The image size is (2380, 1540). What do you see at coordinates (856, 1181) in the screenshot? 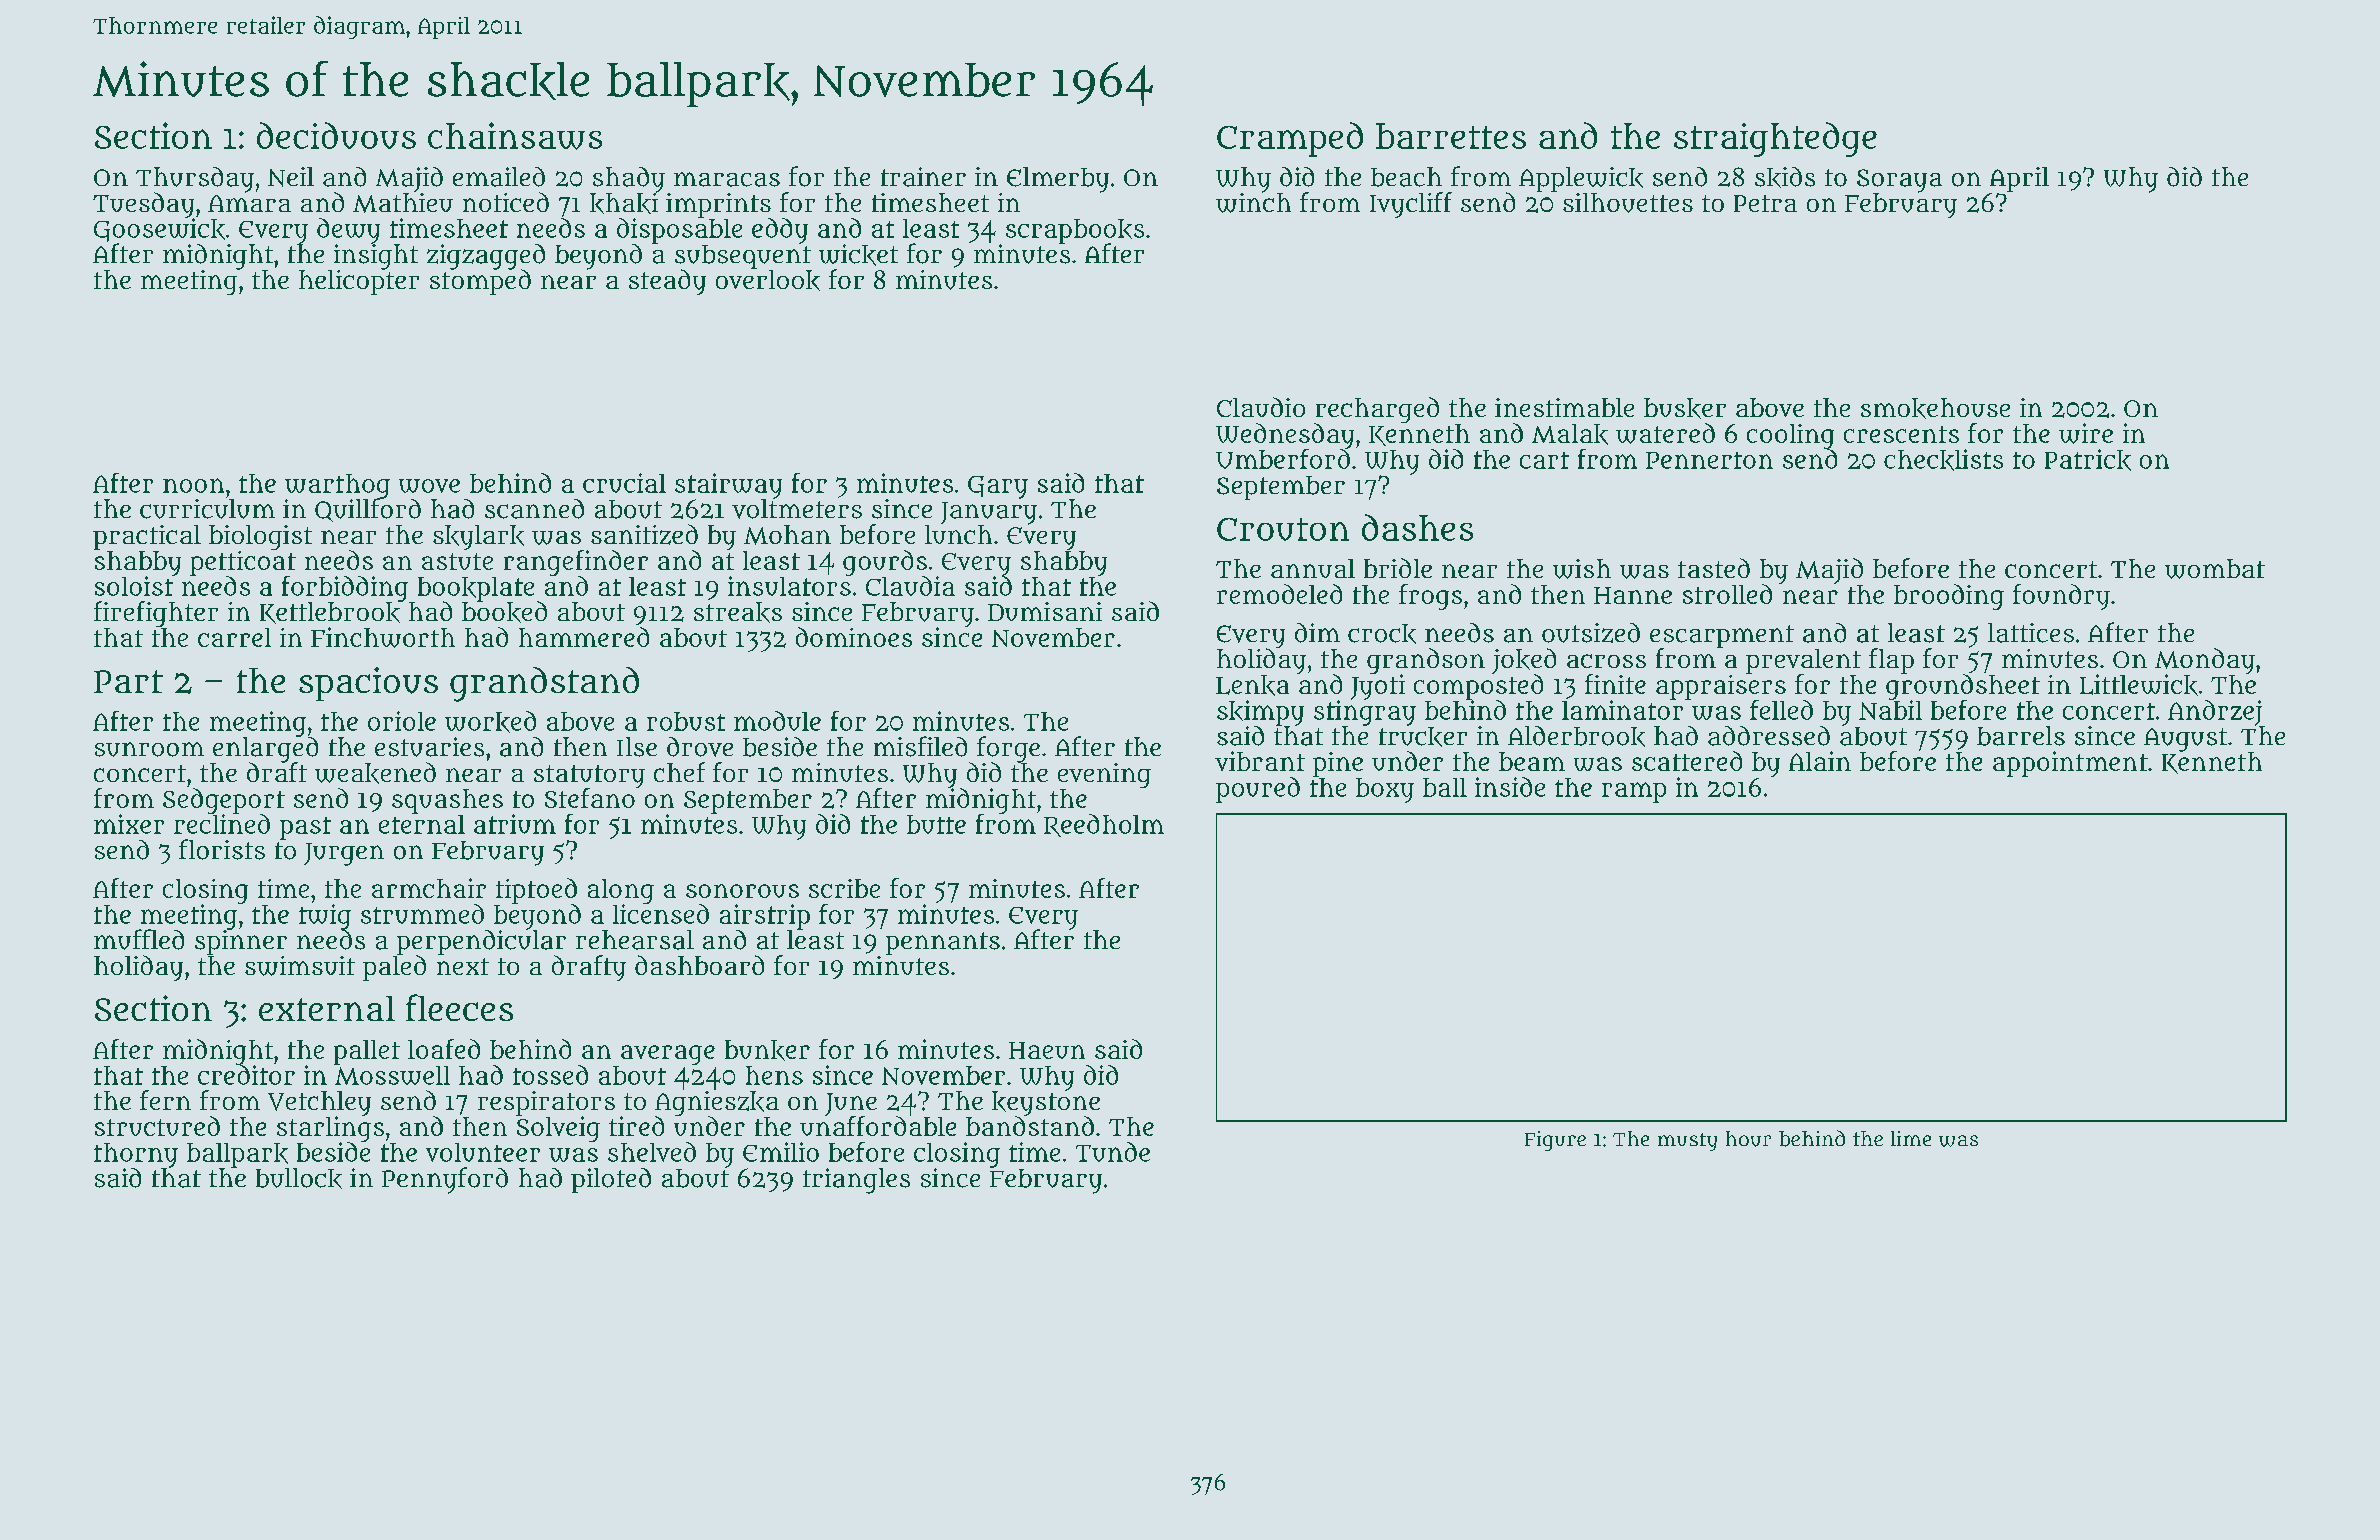
I see `triangles` at bounding box center [856, 1181].
